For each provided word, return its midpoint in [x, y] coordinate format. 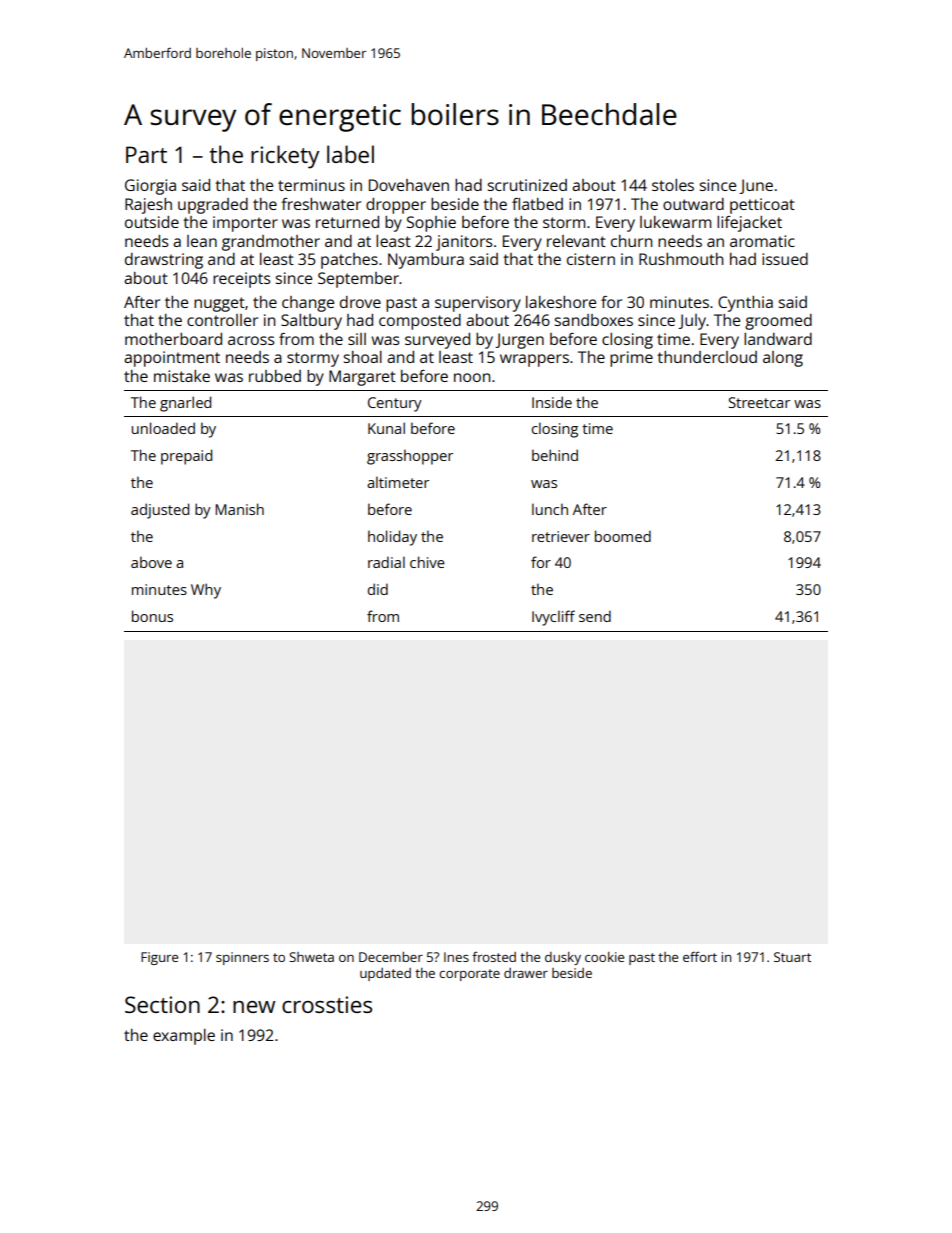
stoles [673, 185]
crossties [327, 1004]
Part [146, 154]
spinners [242, 958]
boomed [623, 536]
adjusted [160, 511]
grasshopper [410, 457]
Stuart [792, 957]
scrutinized [527, 185]
